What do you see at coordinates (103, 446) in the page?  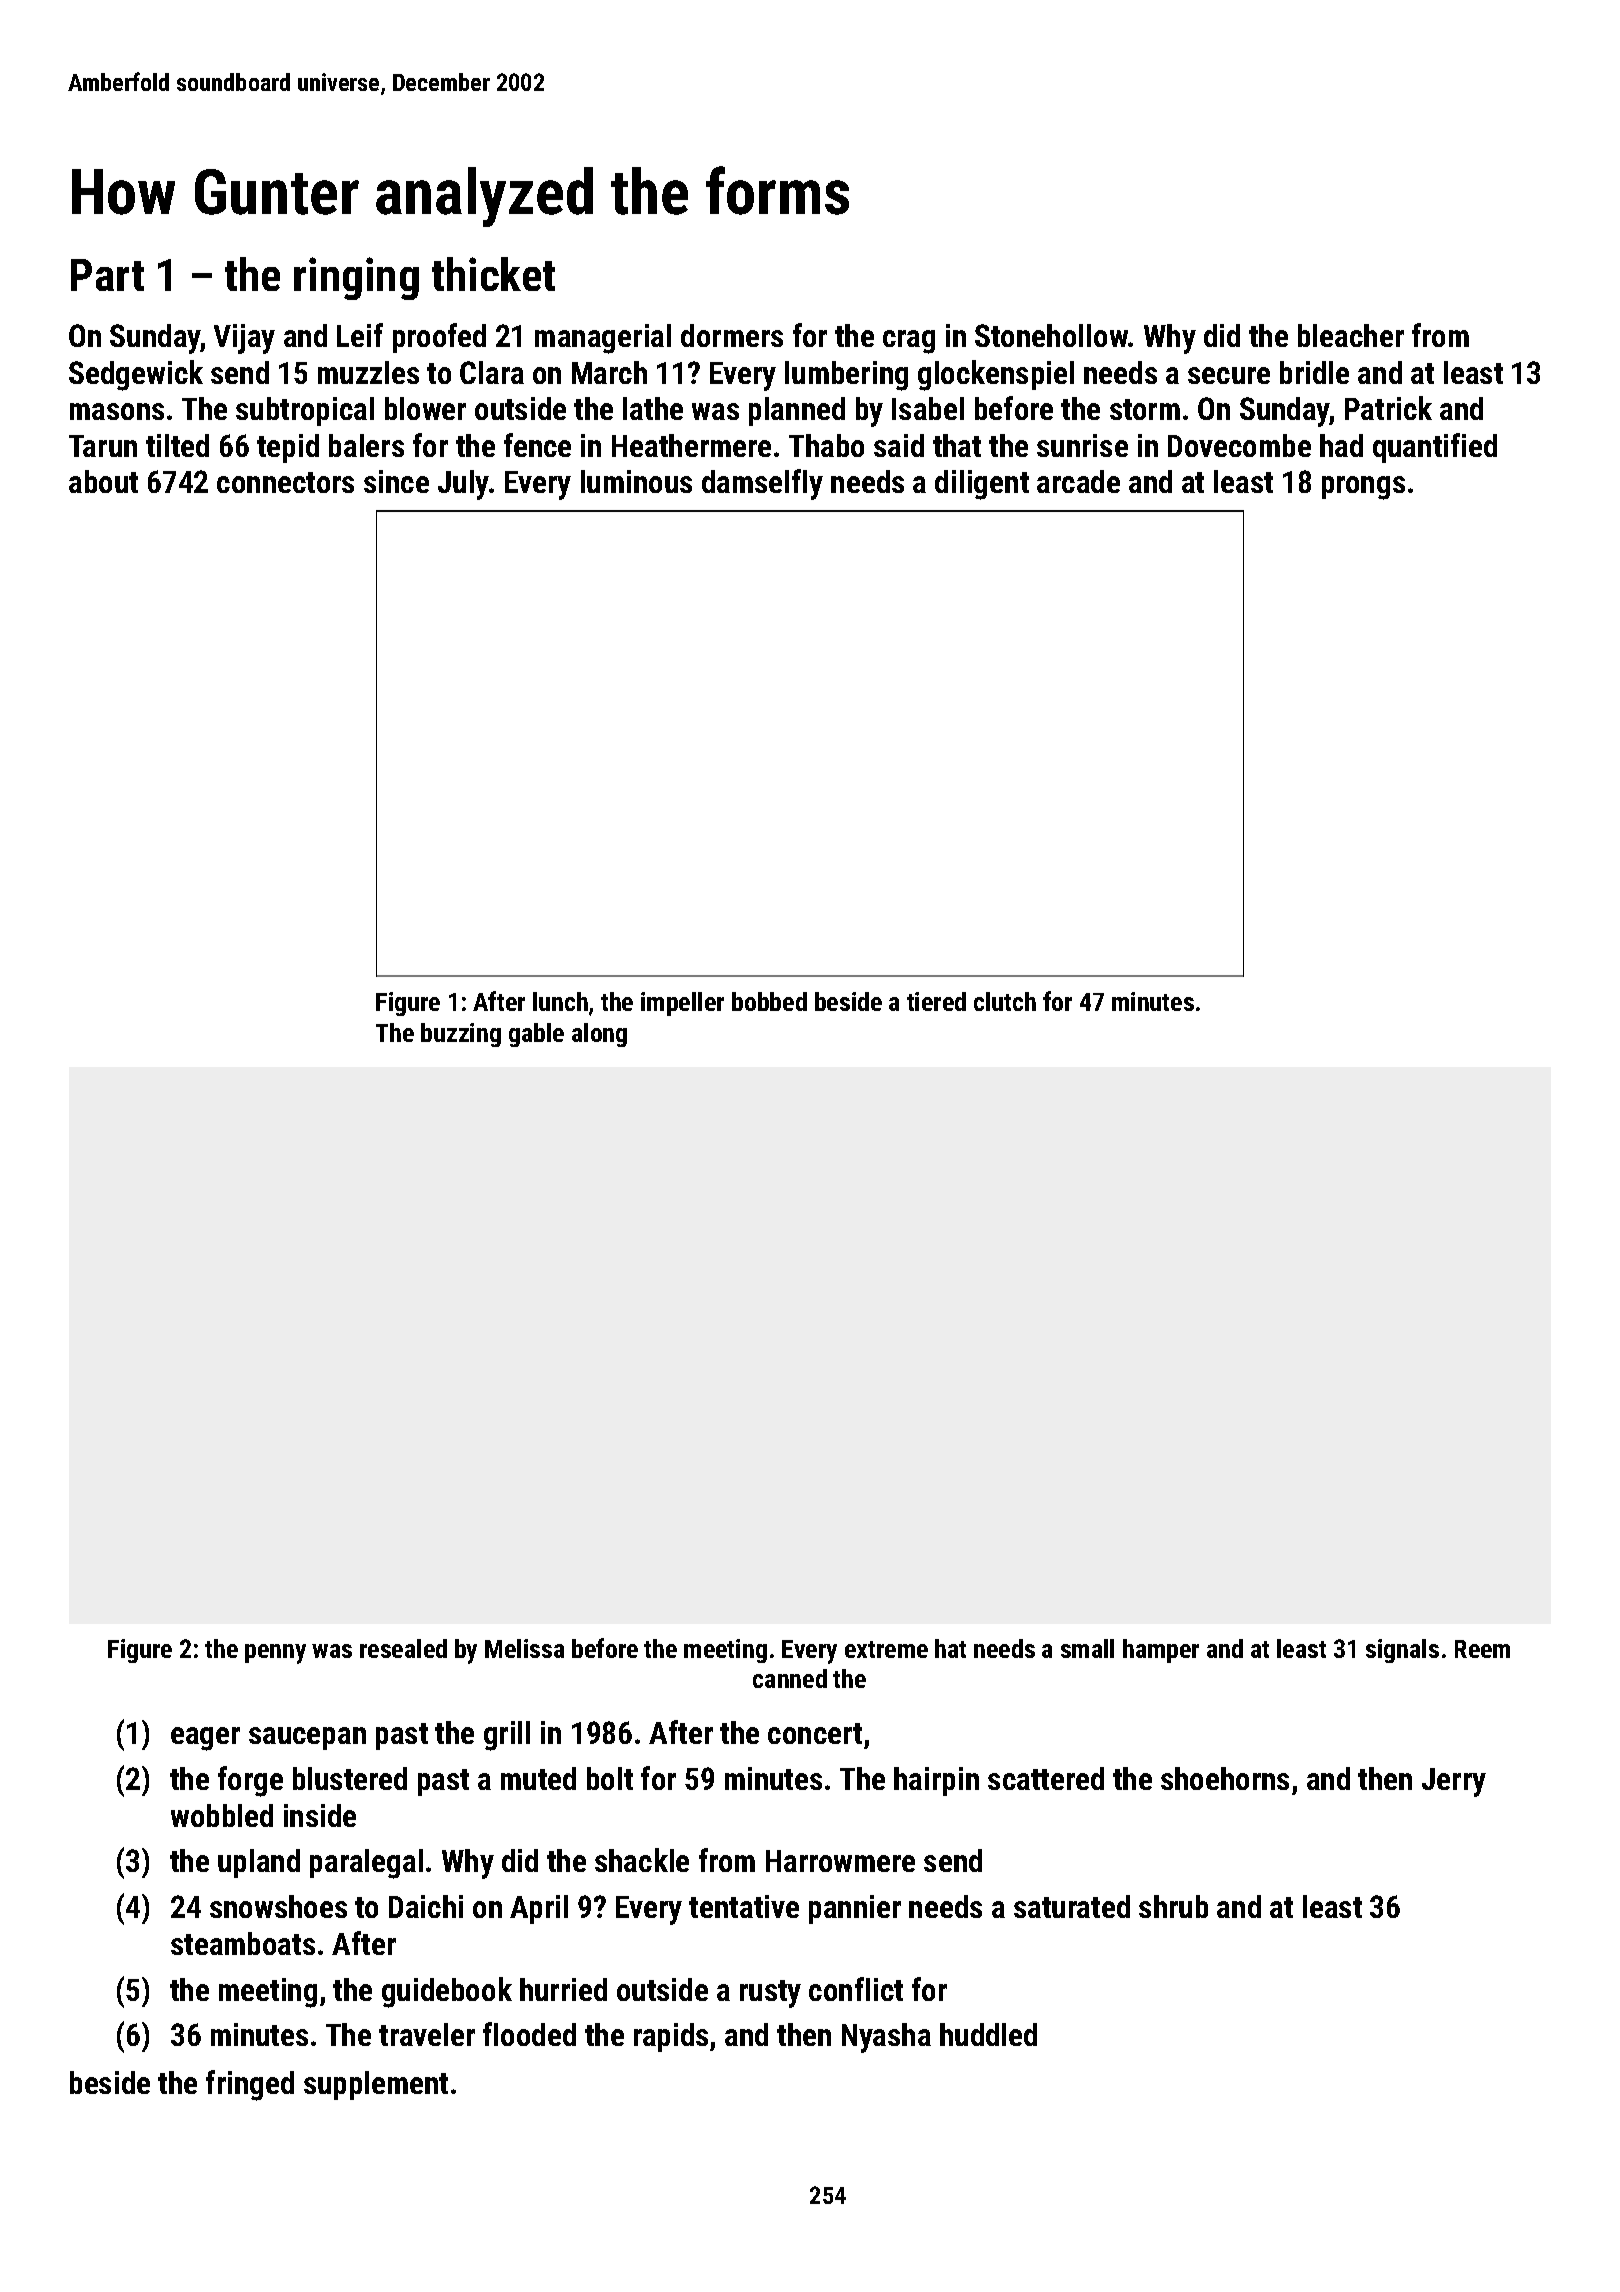 I see `Tarun` at bounding box center [103, 446].
